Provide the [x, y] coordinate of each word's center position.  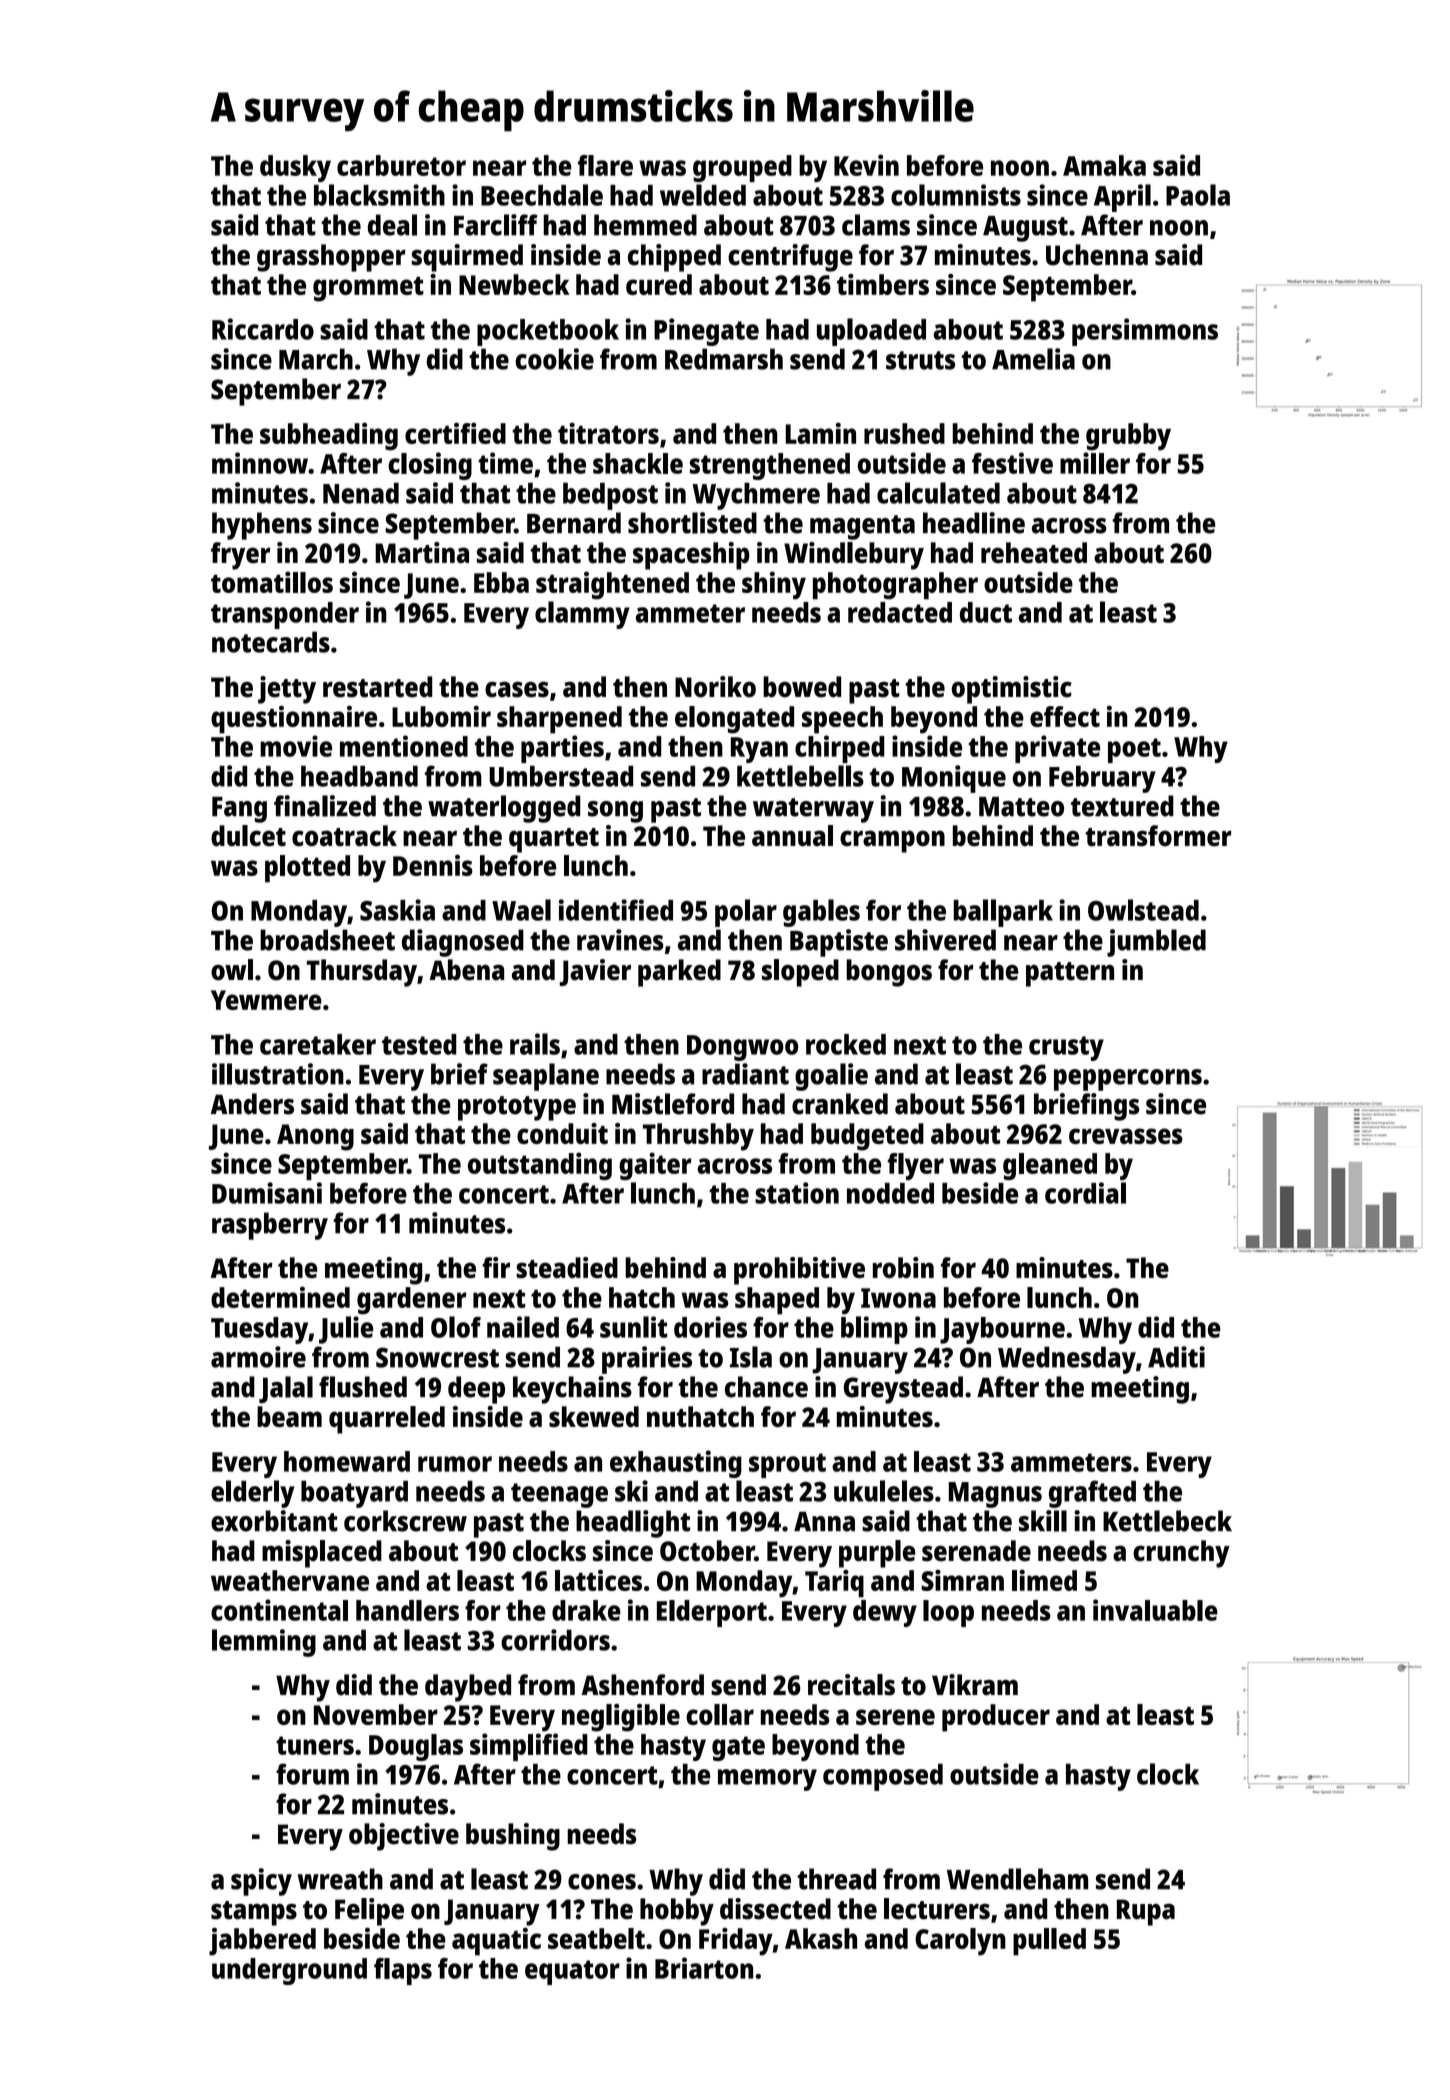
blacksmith [379, 195]
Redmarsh [724, 359]
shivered [945, 940]
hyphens [262, 526]
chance [766, 1387]
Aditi [1176, 1357]
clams [876, 225]
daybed [468, 1688]
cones [602, 1882]
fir [496, 1267]
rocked [846, 1044]
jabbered [262, 1941]
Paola [1198, 195]
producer [996, 1718]
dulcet [248, 836]
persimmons [1145, 332]
